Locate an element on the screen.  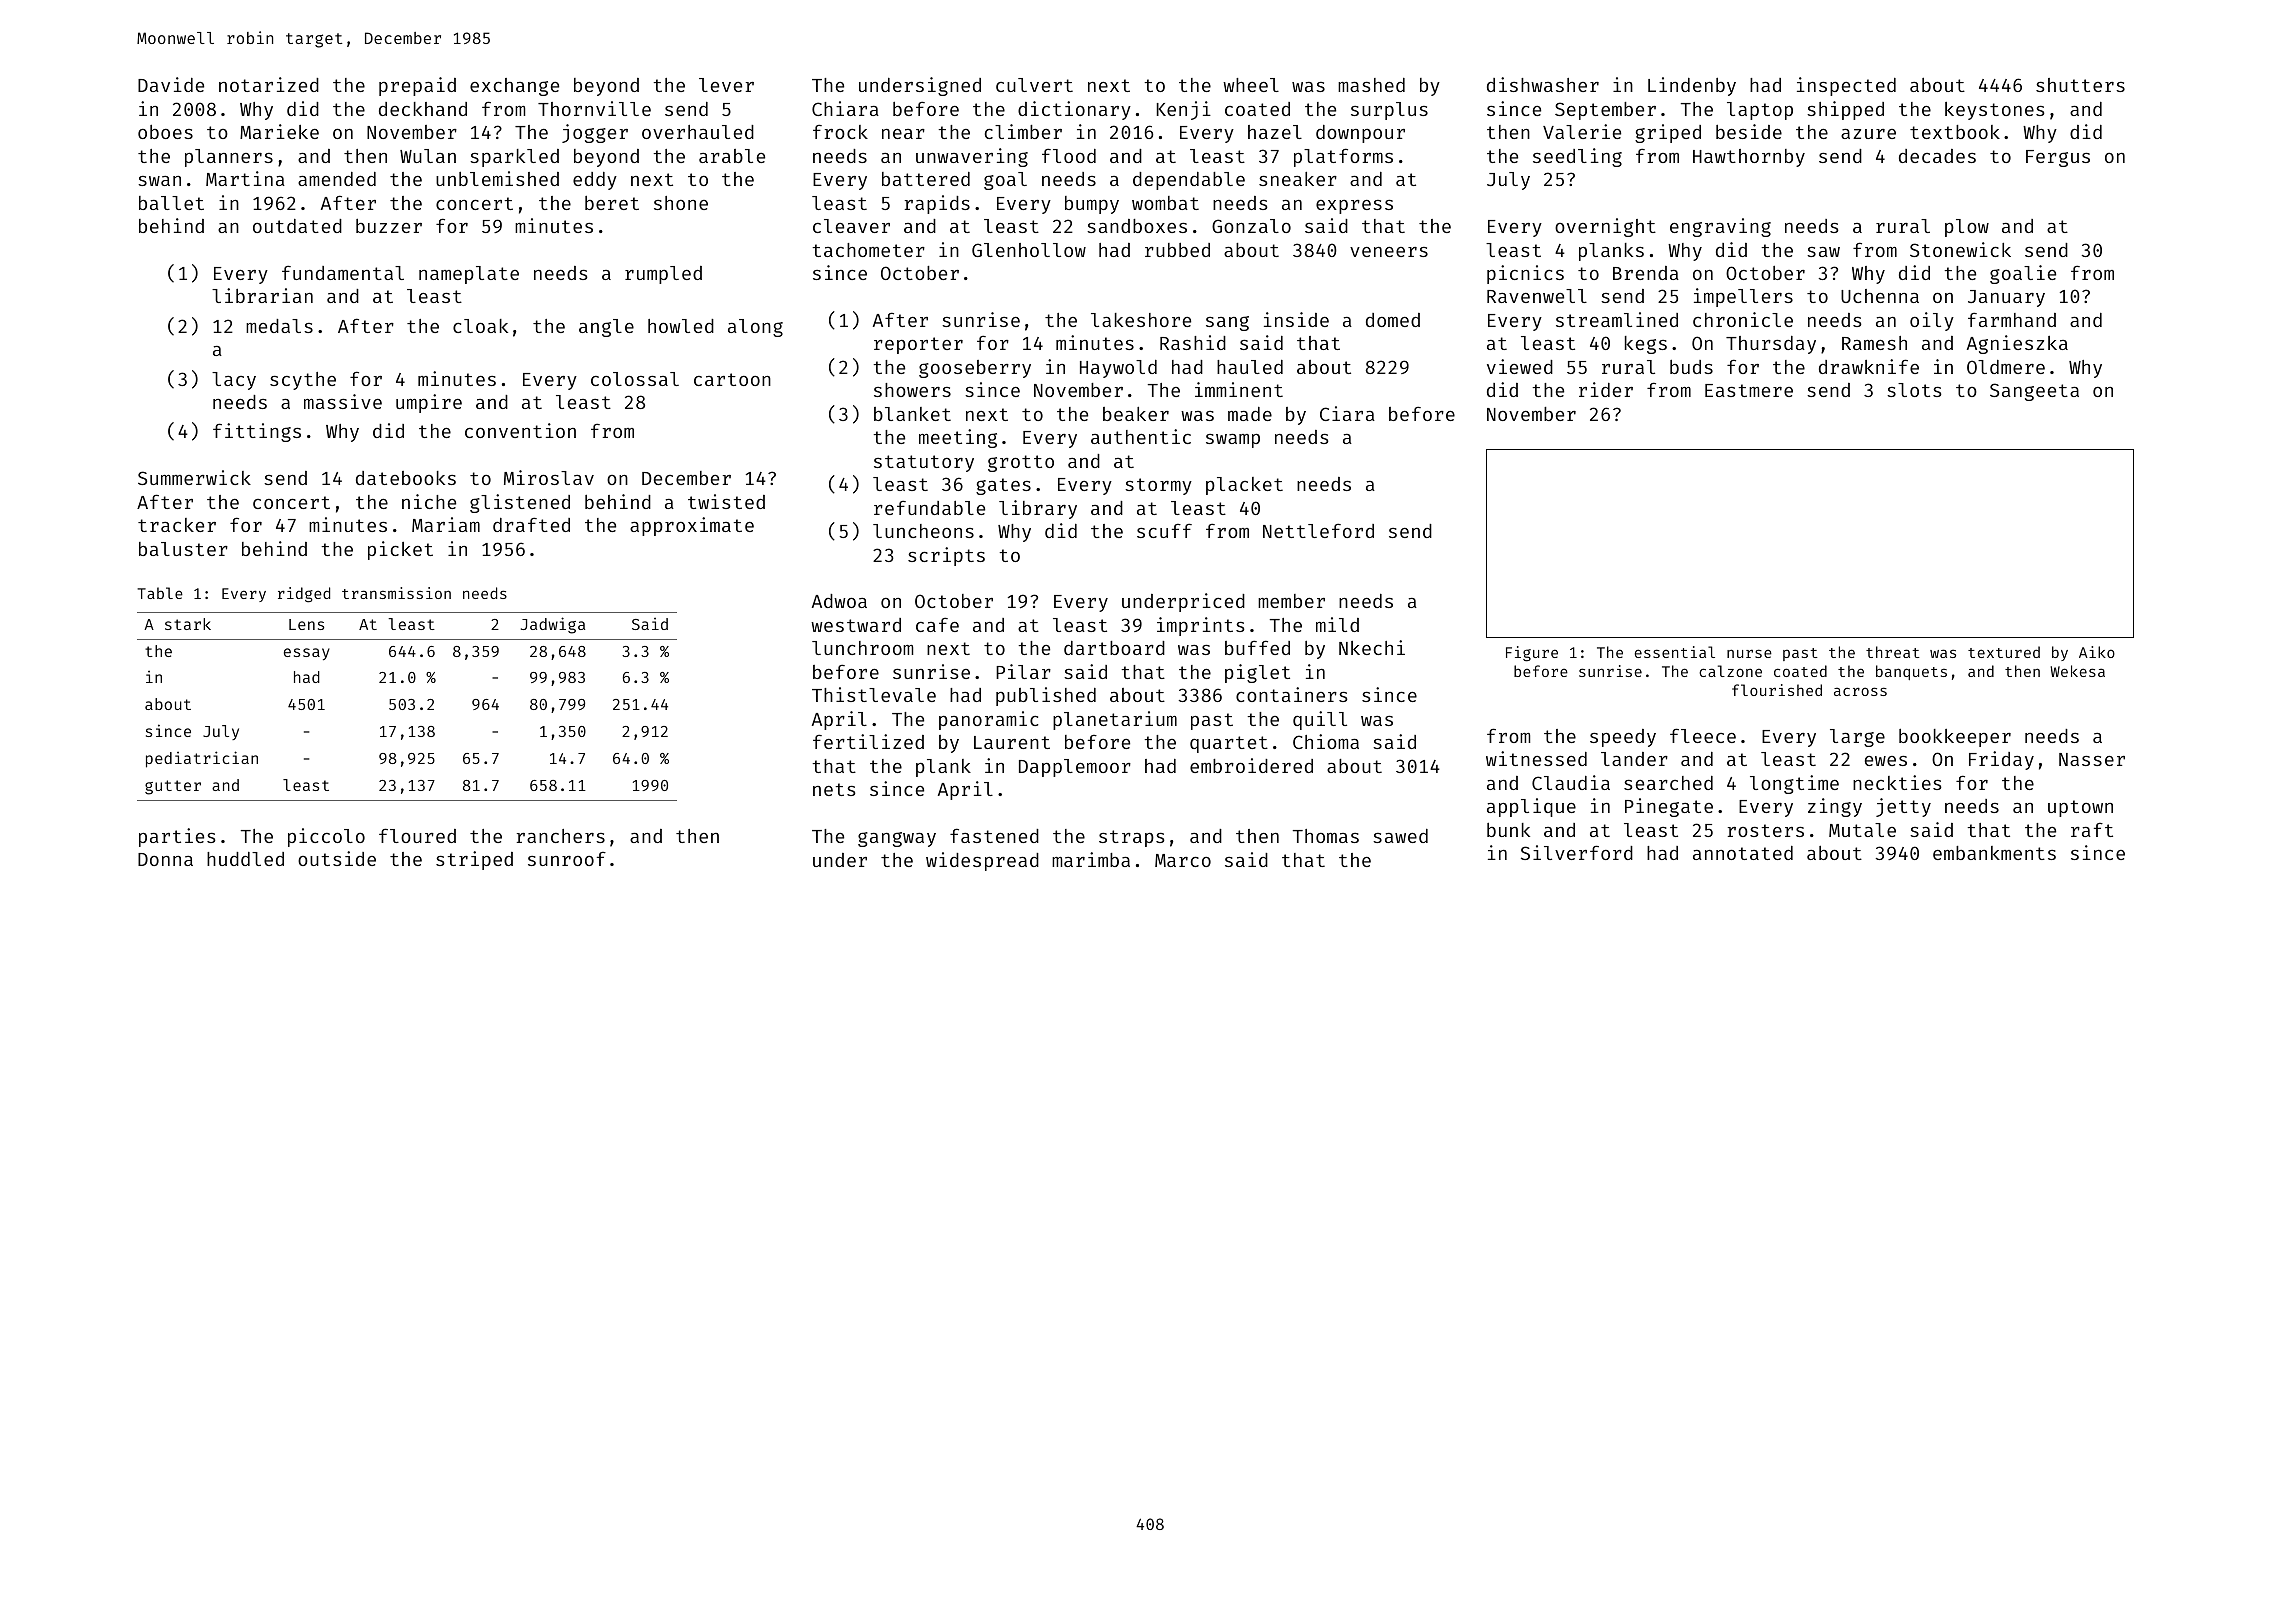
showers is located at coordinates (912, 390).
